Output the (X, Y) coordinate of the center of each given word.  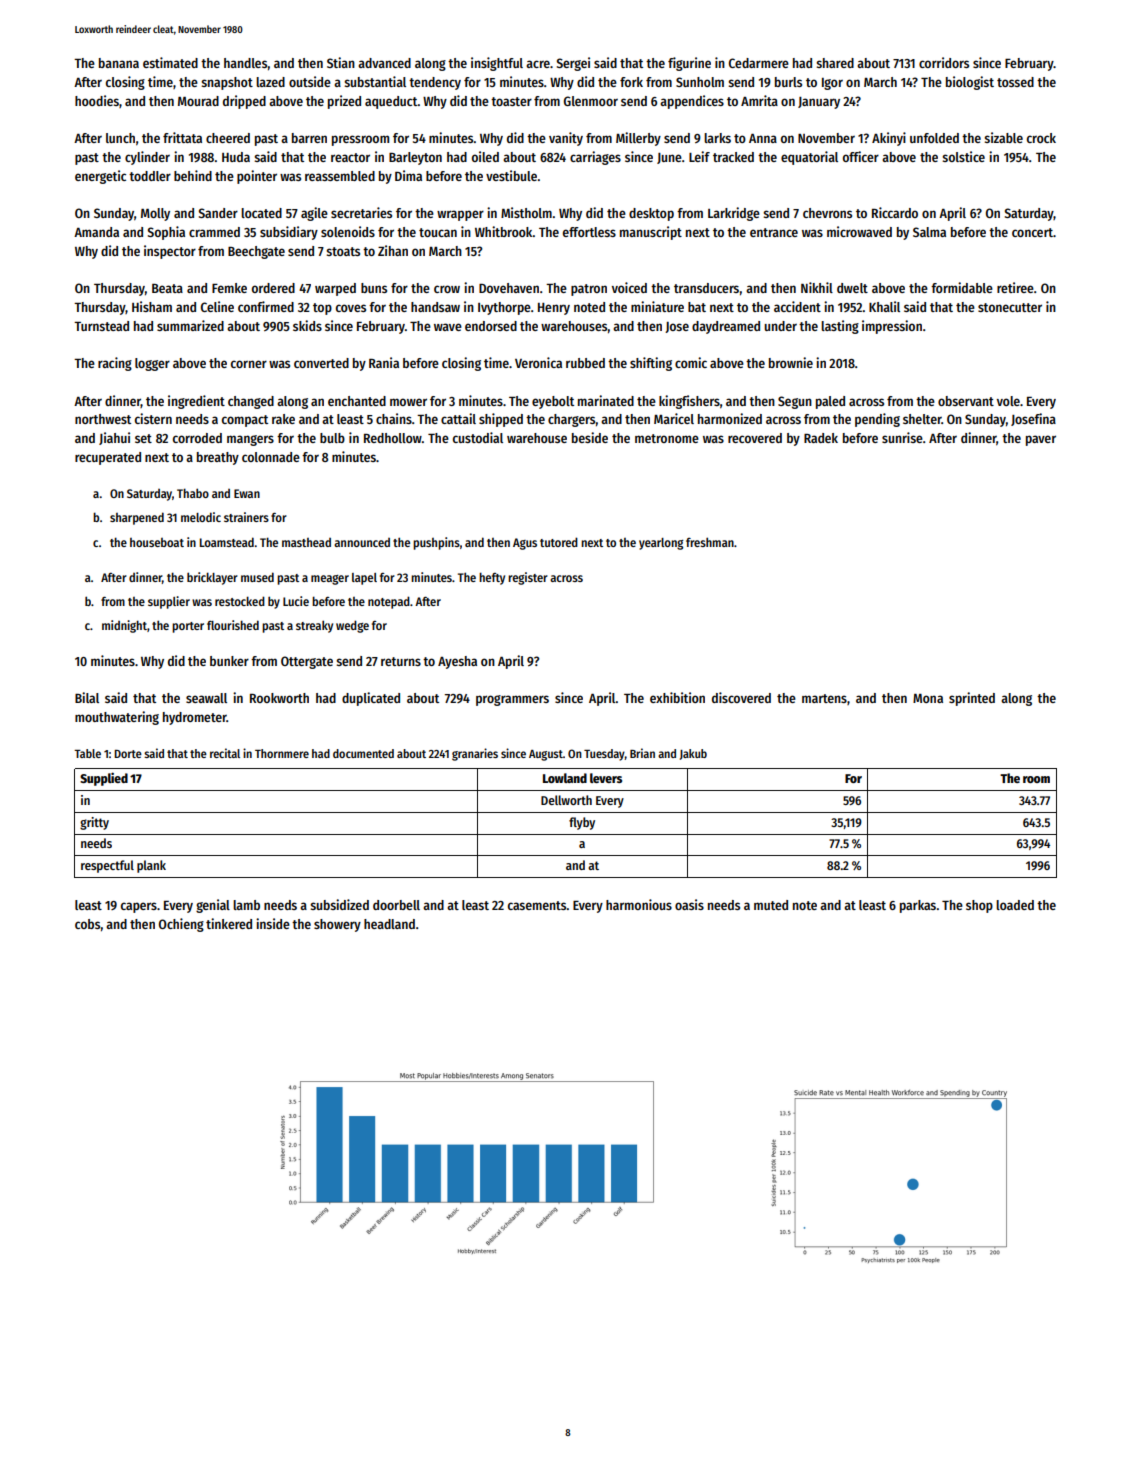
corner (249, 364)
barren (309, 138)
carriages (595, 158)
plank (151, 866)
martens (824, 698)
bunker (229, 661)
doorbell (396, 905)
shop (979, 906)
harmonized (730, 418)
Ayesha (457, 662)
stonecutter (1010, 307)
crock (1041, 138)
